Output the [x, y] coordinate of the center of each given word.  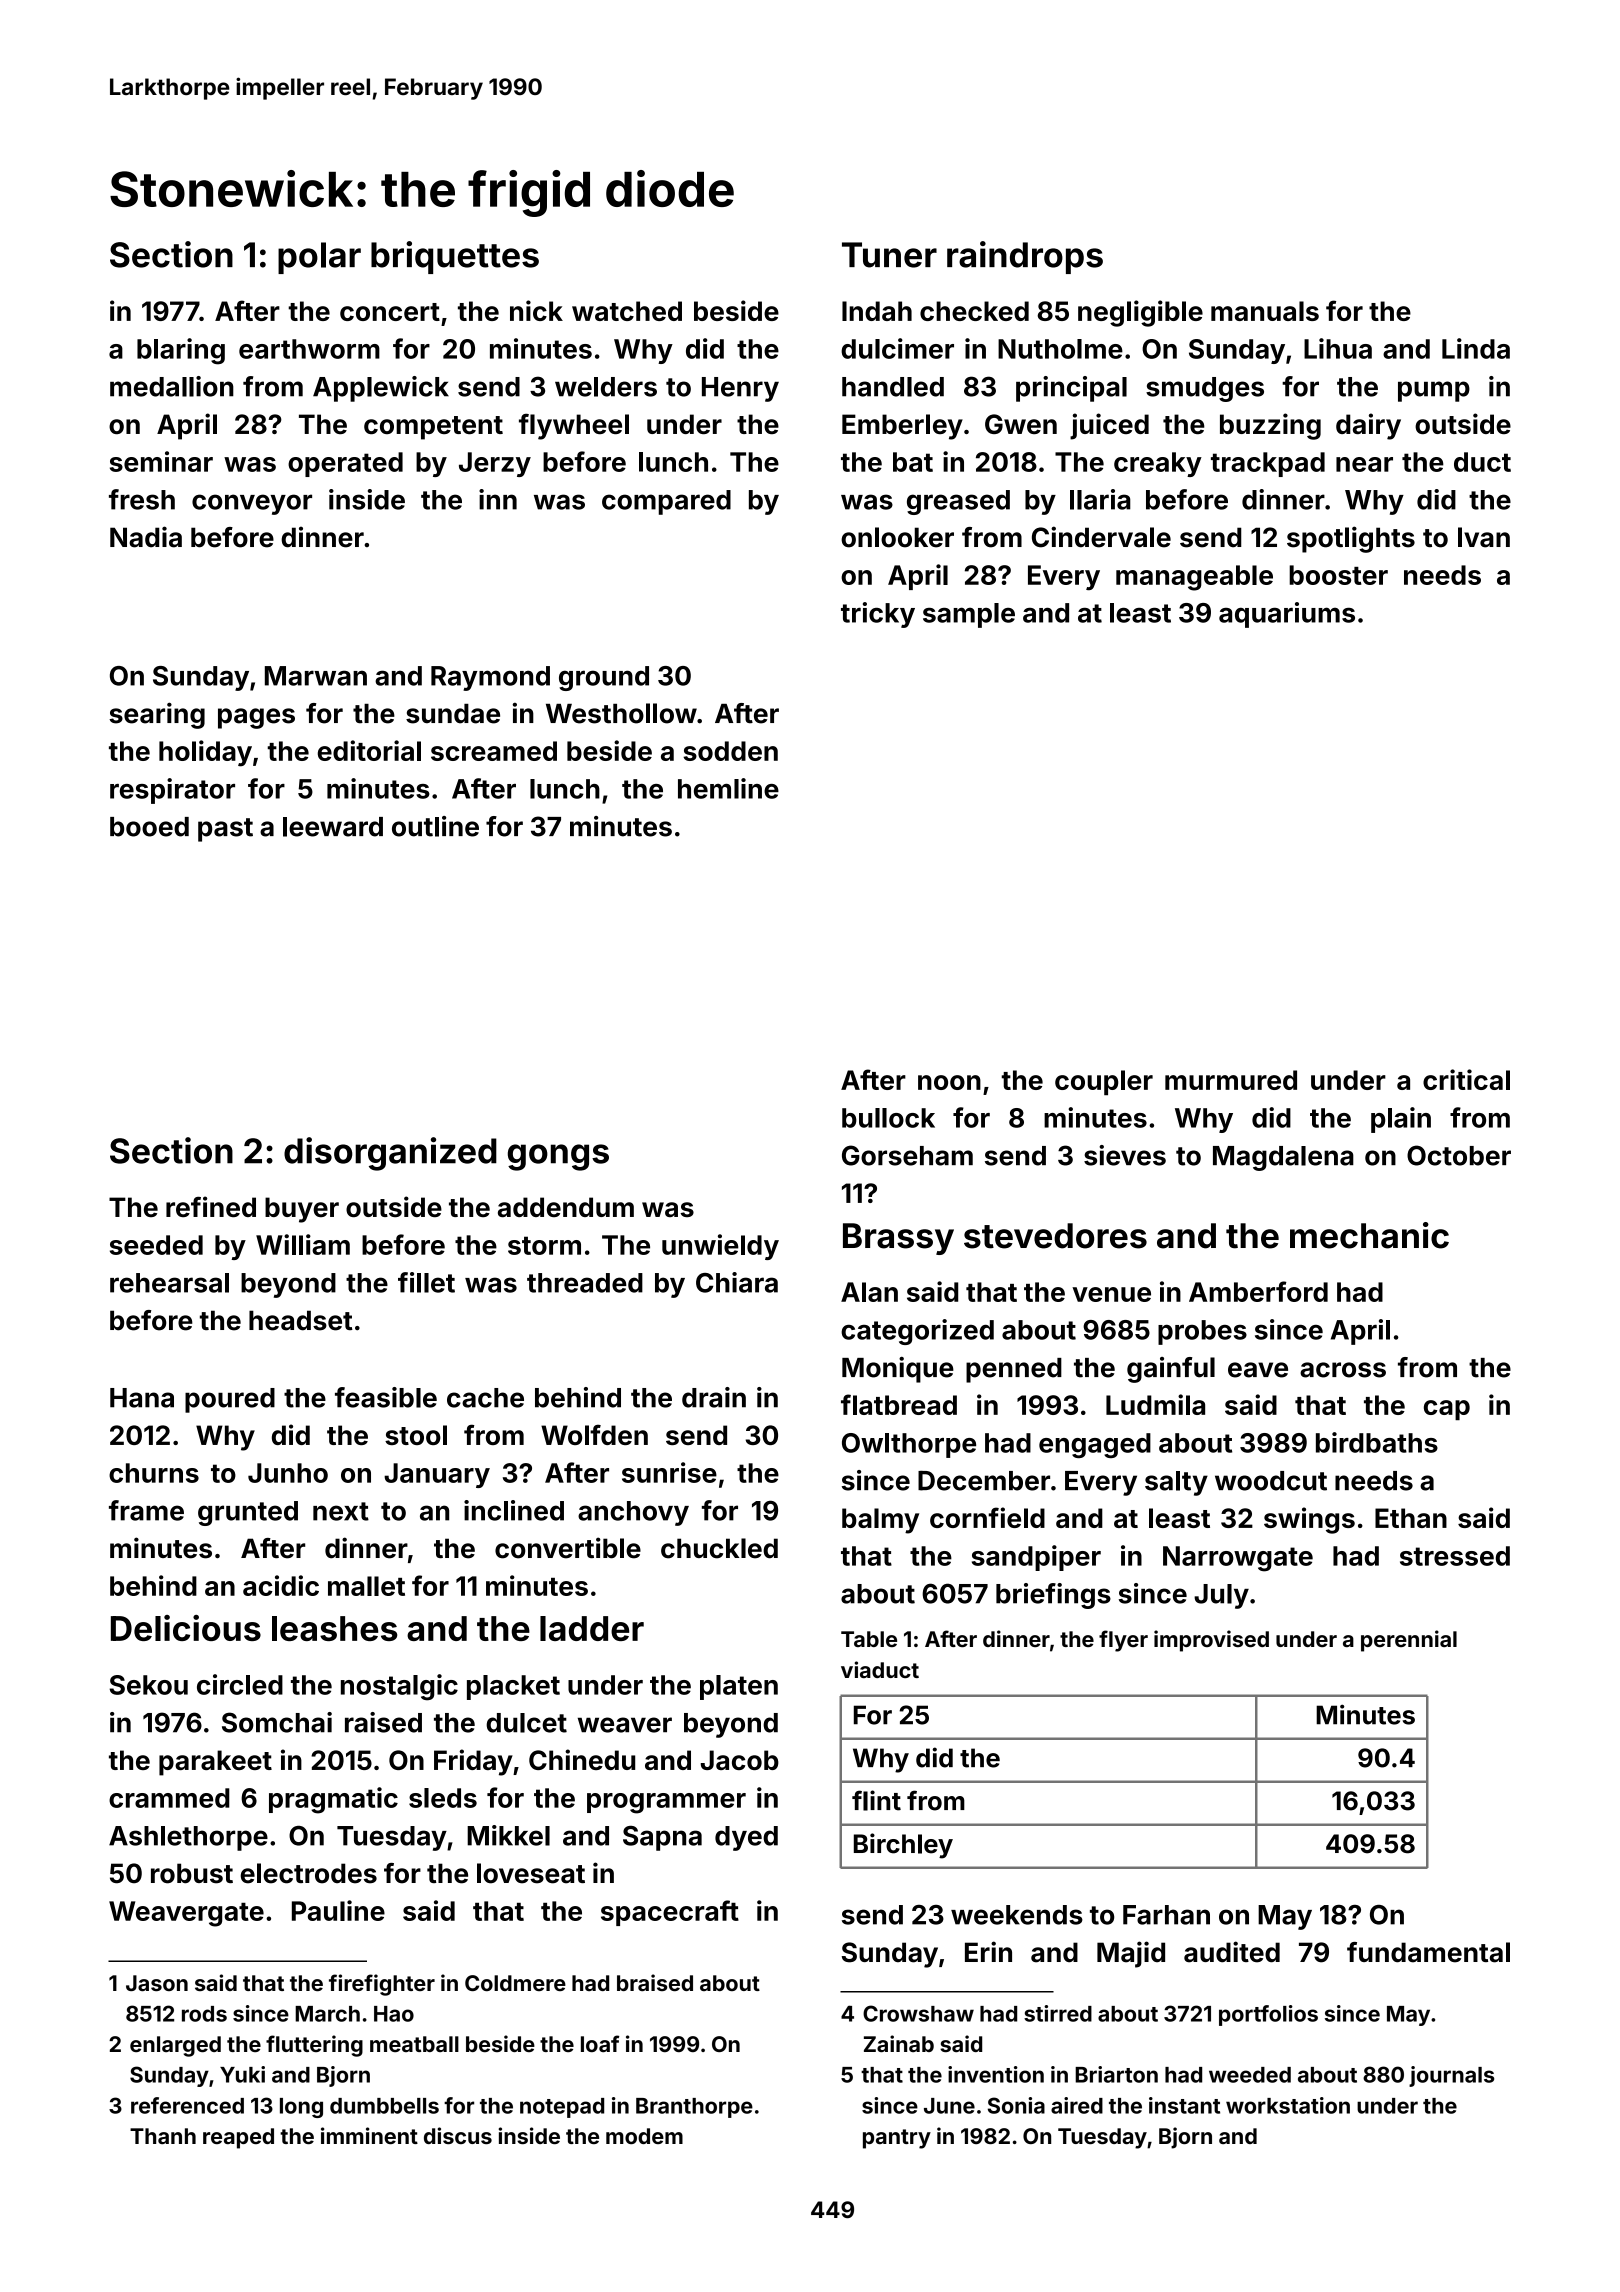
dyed [746, 1838]
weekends [1017, 1915]
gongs [558, 1157]
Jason [157, 1983]
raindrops [1025, 257]
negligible [1140, 313]
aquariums [1287, 615]
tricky [878, 615]
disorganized [390, 1154]
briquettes [455, 257]
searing [157, 715]
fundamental [1428, 1952]
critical [1466, 1079]
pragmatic [333, 1800]
